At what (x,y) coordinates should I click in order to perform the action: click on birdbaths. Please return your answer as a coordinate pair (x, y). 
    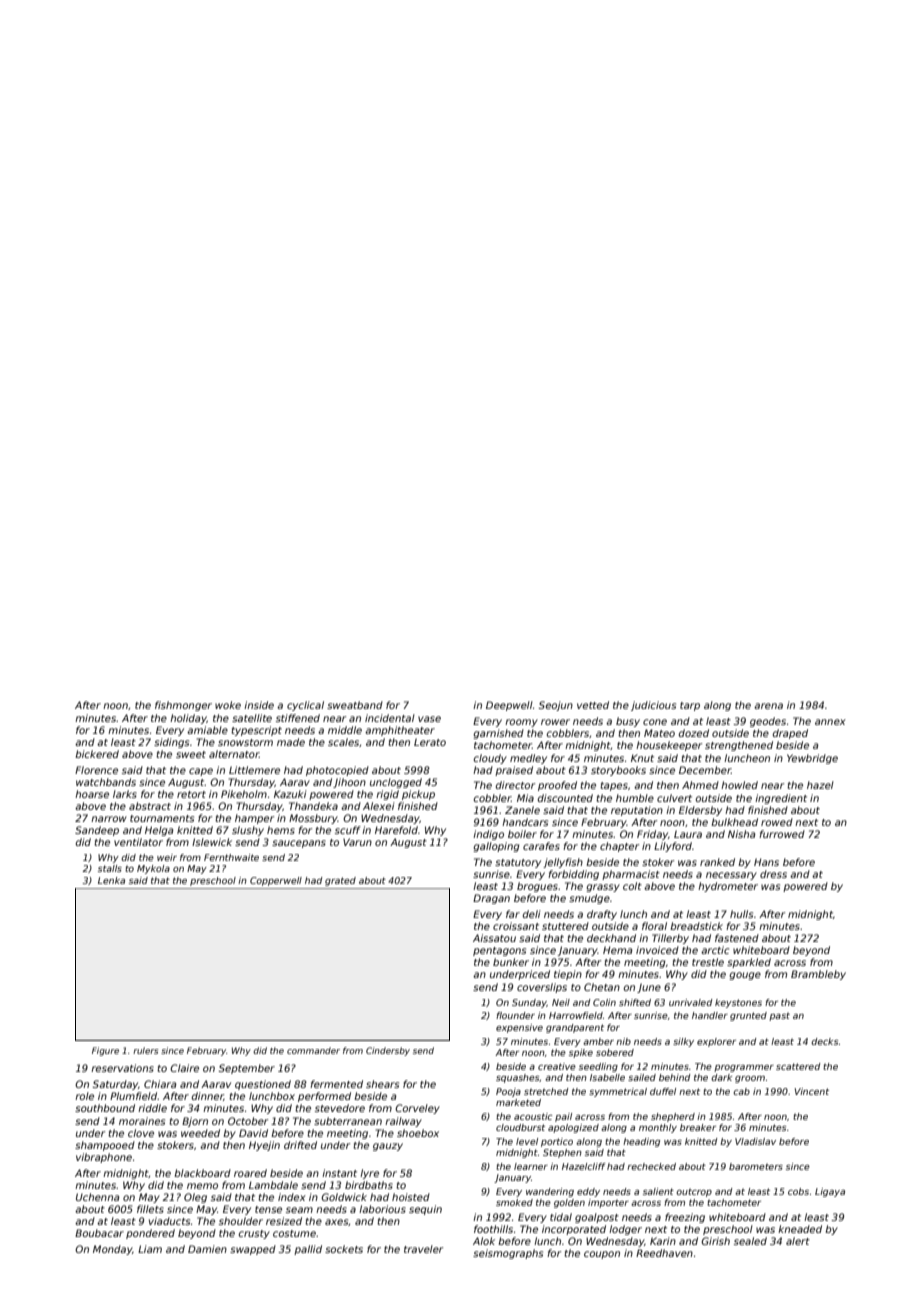
    Looking at the image, I should click on (369, 1185).
